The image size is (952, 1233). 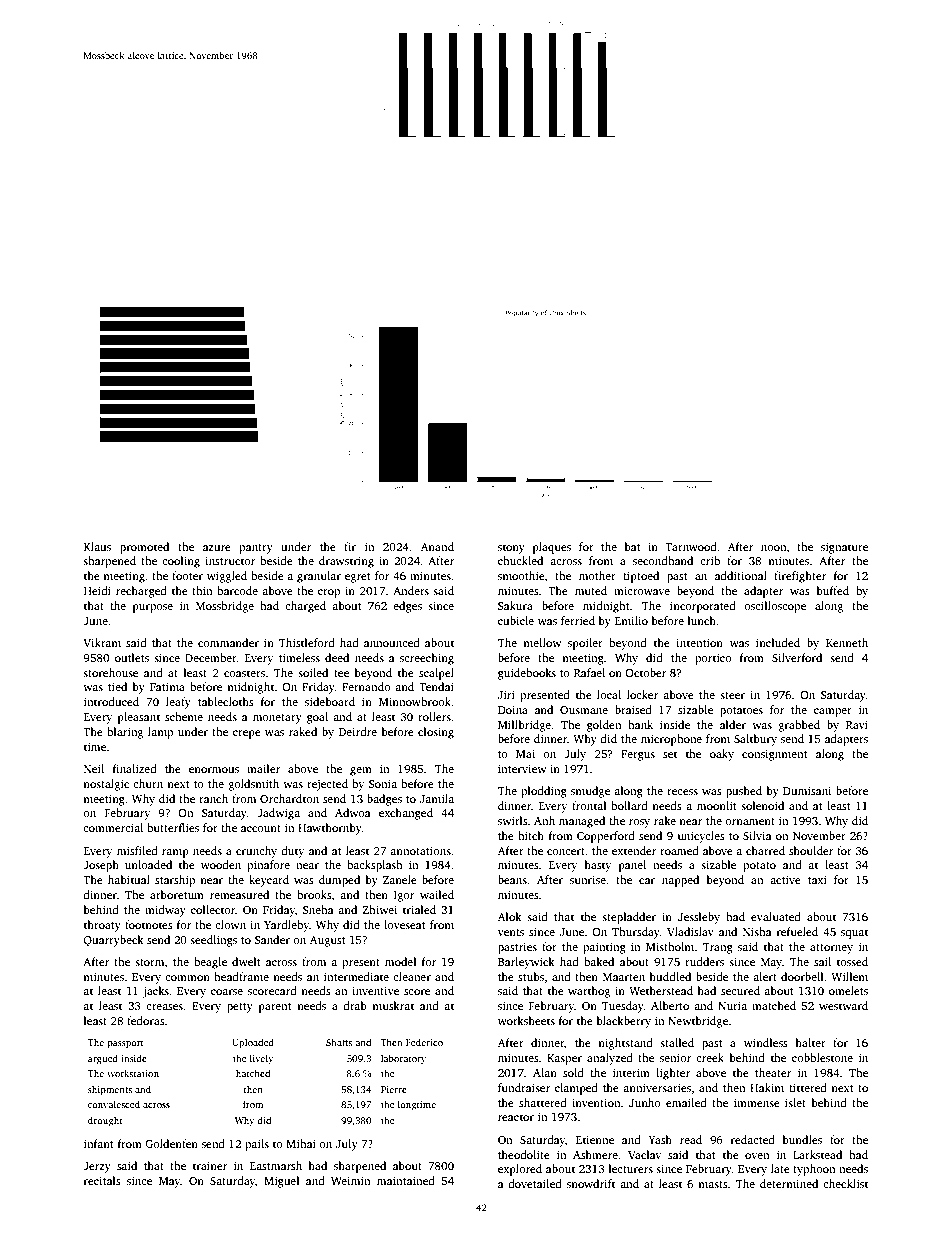 What do you see at coordinates (657, 1087) in the image?
I see `anniversaries` at bounding box center [657, 1087].
